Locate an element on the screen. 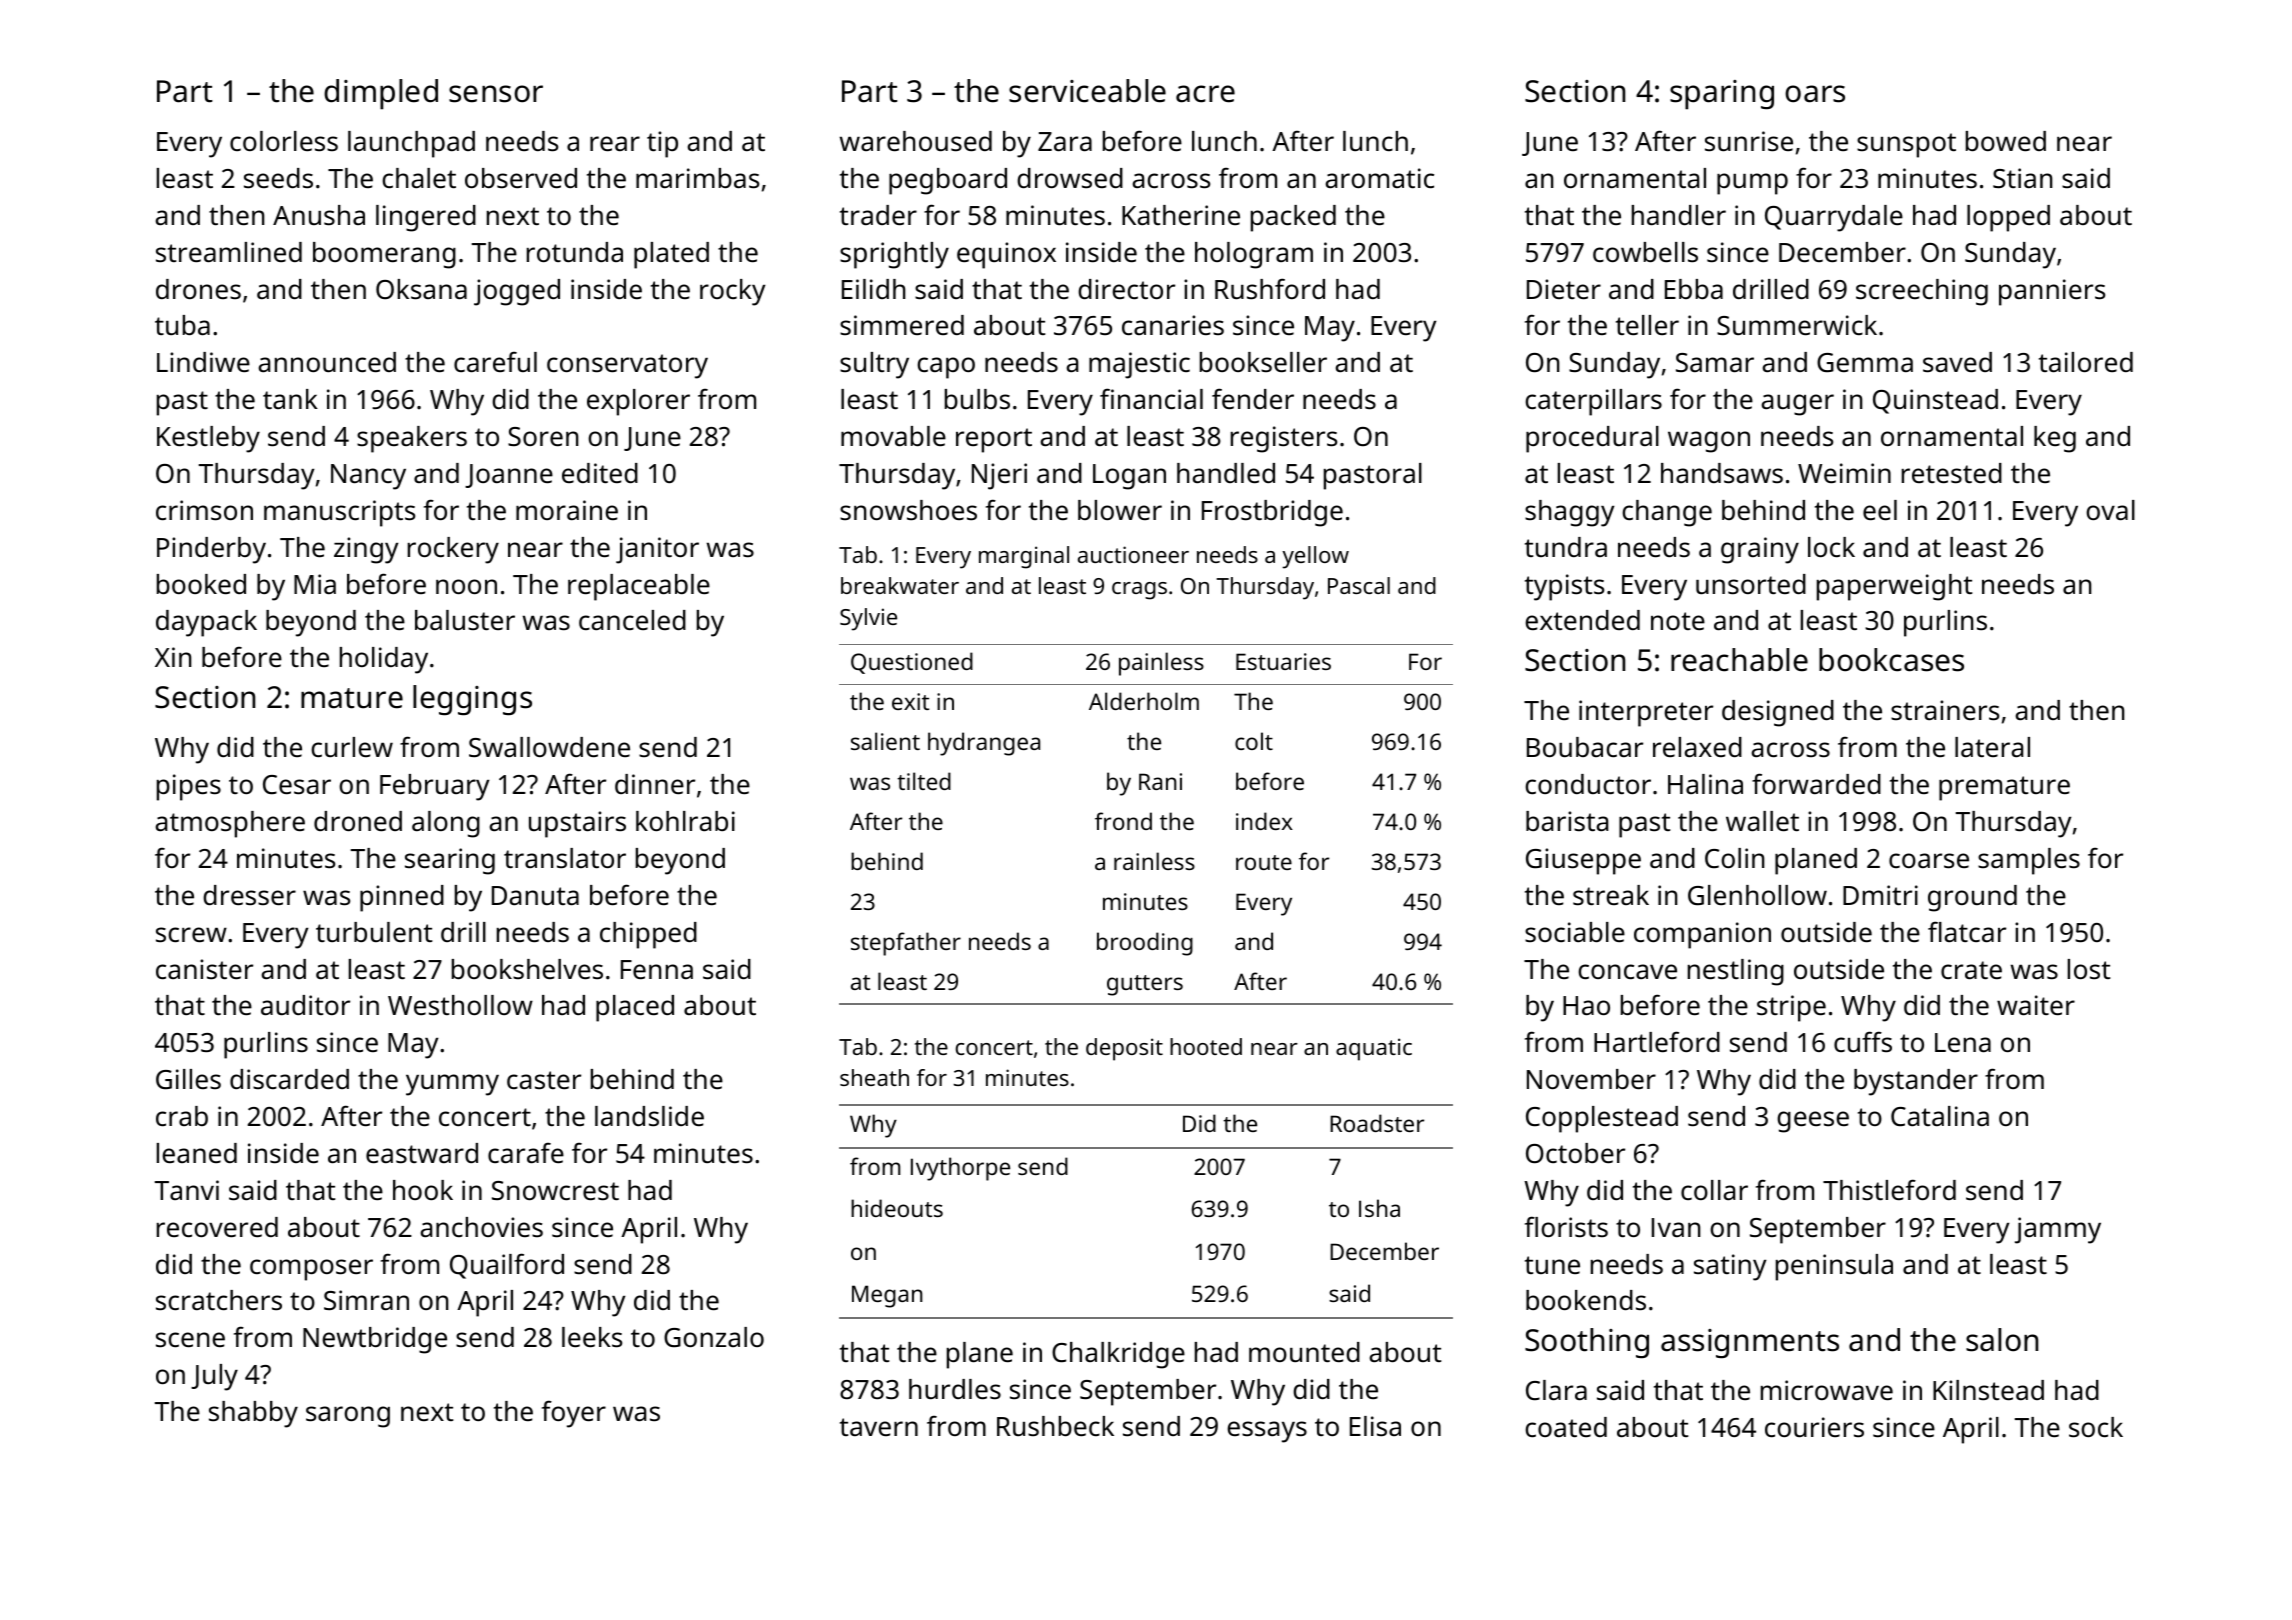 The image size is (2292, 1620). sparing is located at coordinates (1722, 95).
